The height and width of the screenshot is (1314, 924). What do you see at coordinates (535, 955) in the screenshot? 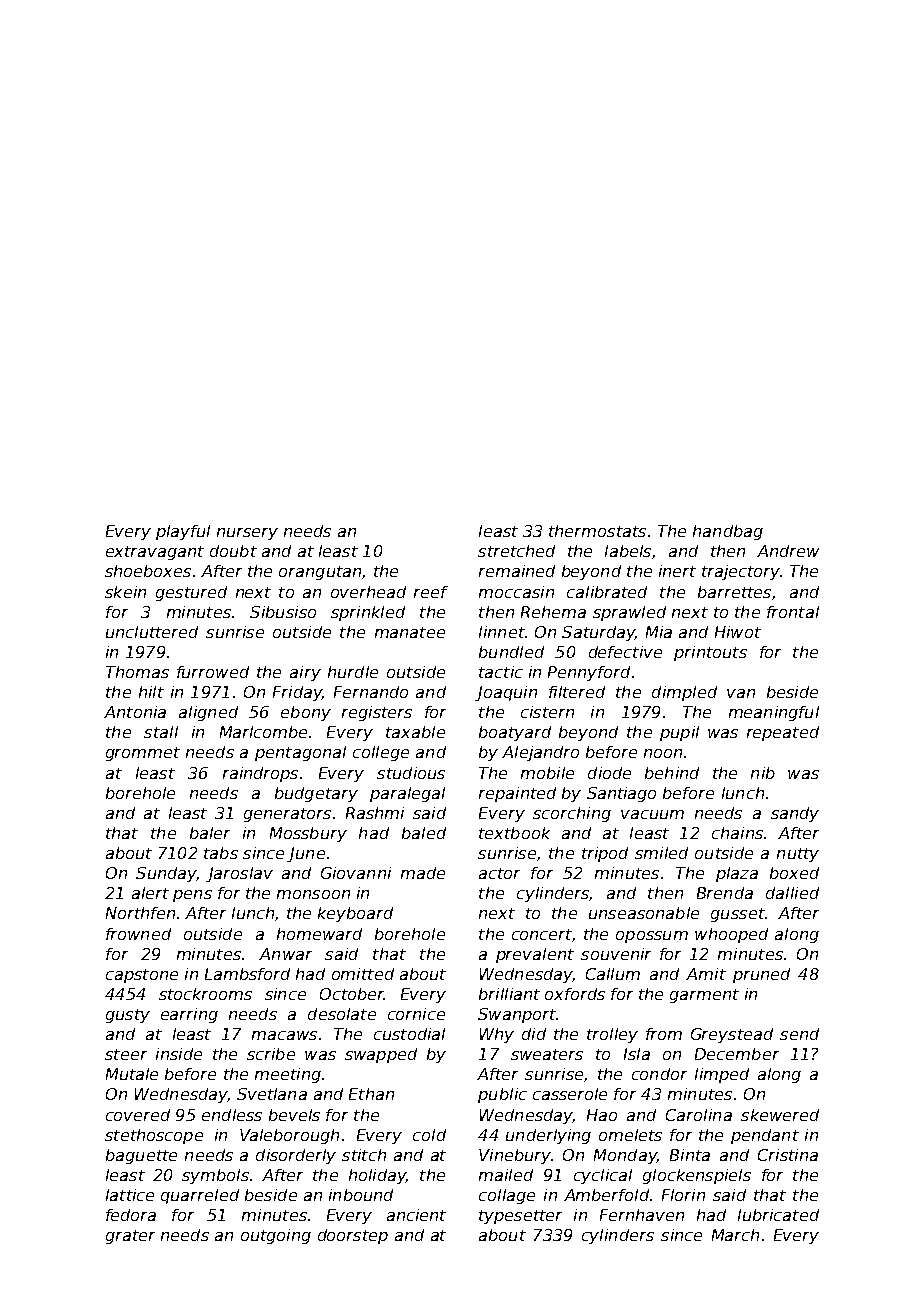
I see `prevalent` at bounding box center [535, 955].
